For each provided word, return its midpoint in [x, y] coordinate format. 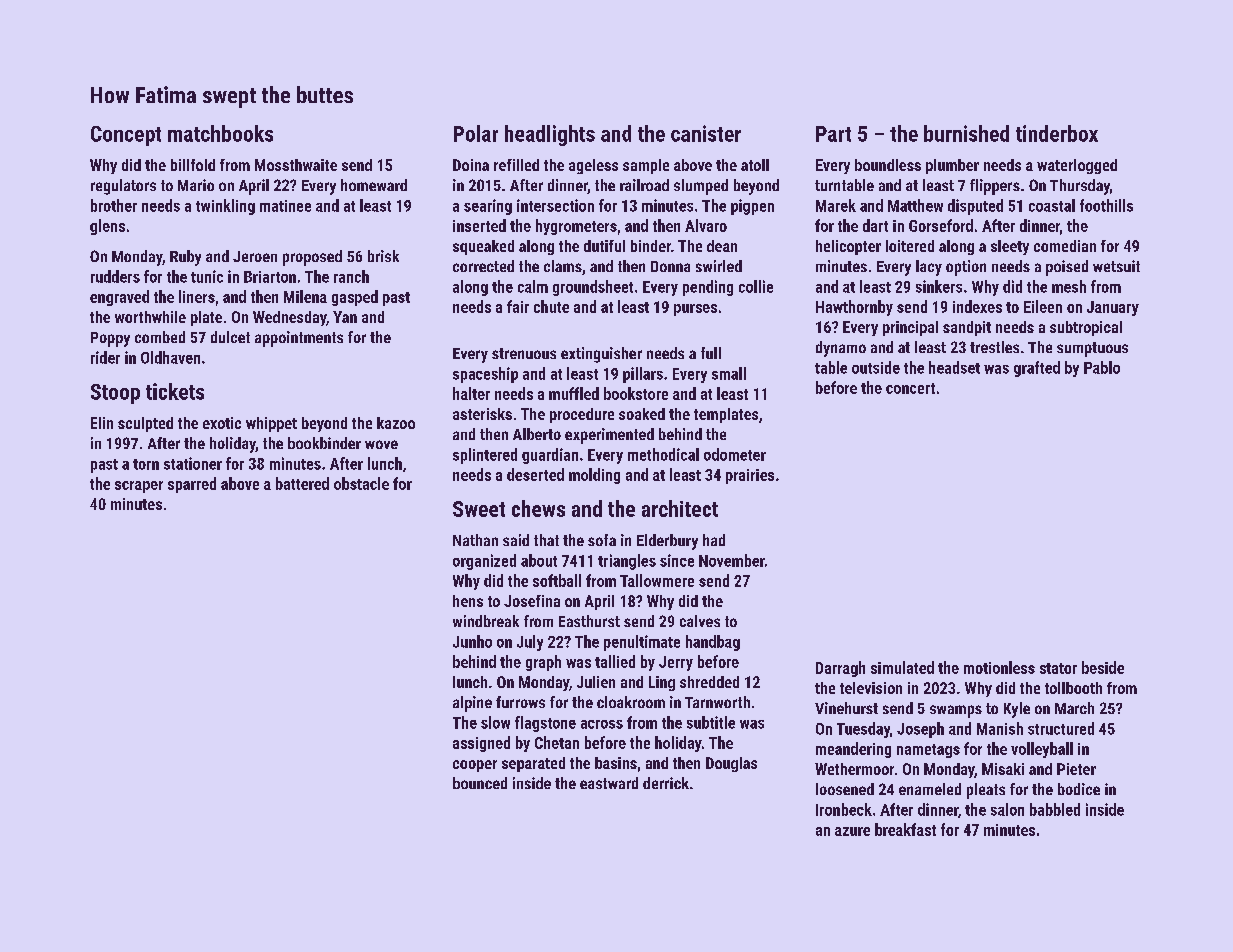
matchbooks [220, 133]
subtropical [1086, 328]
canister [706, 133]
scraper [139, 487]
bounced [480, 783]
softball [557, 580]
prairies [750, 476]
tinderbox [1057, 133]
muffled [574, 393]
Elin [102, 423]
